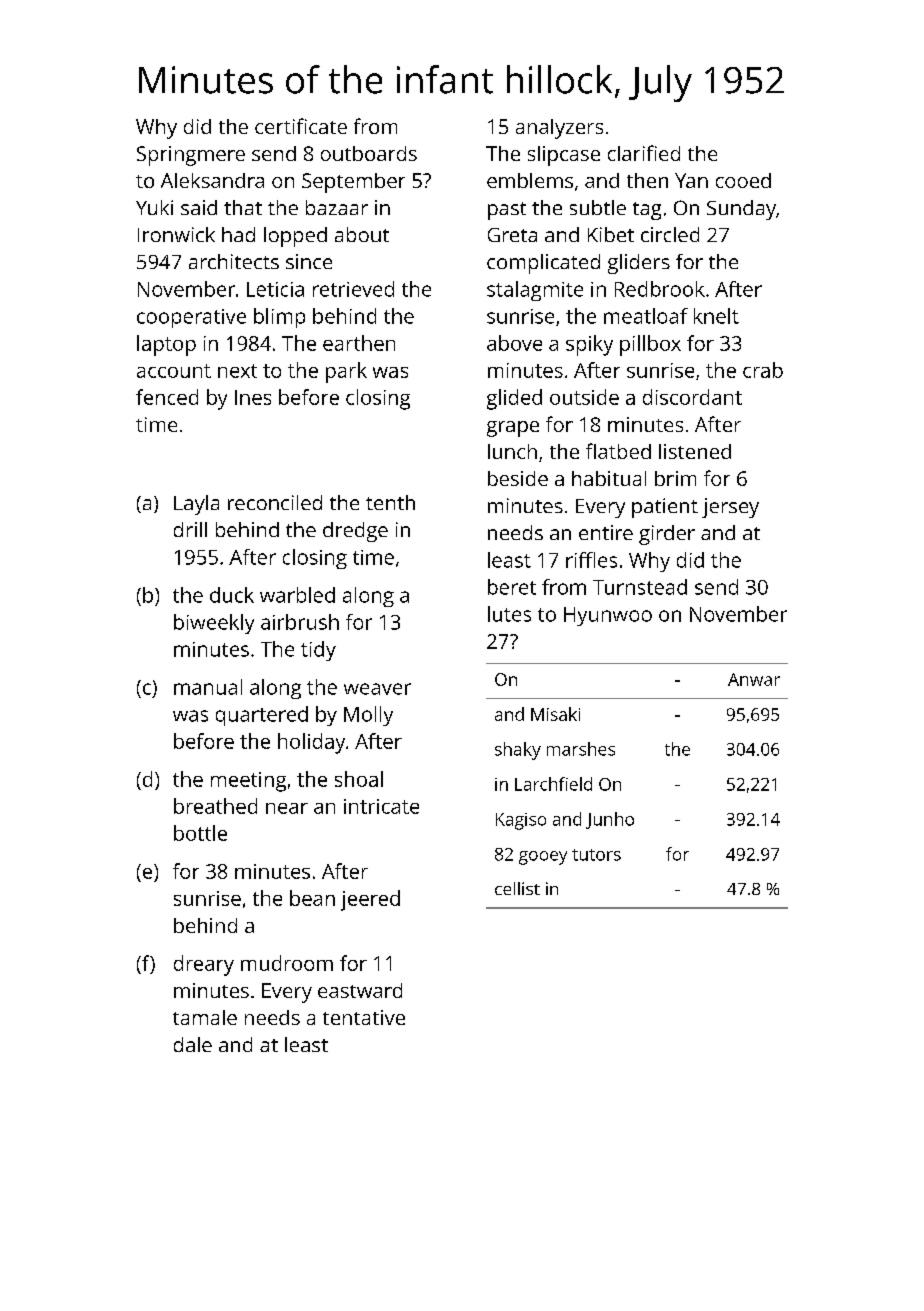  What do you see at coordinates (559, 129) in the screenshot?
I see `analyzers` at bounding box center [559, 129].
